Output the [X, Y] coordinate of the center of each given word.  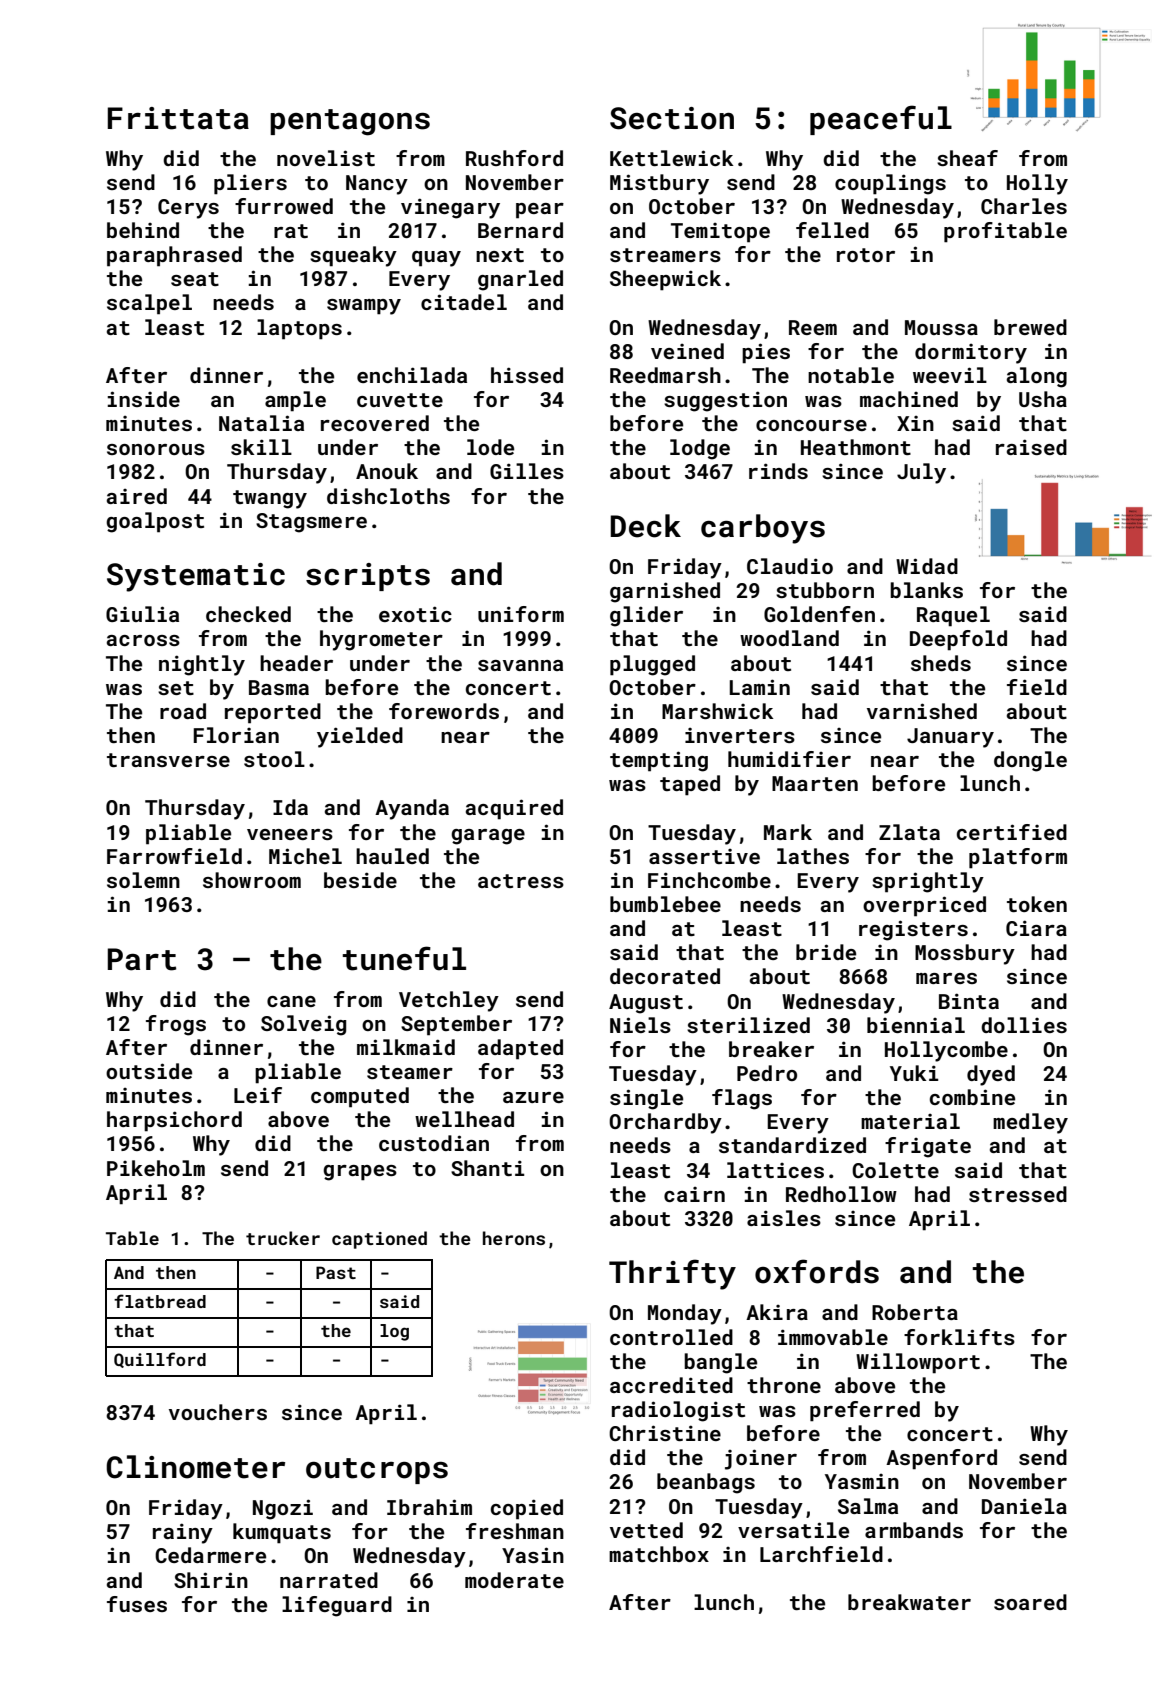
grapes [360, 1173]
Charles [1024, 206]
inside [144, 399]
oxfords [817, 1271]
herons [514, 1238]
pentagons [350, 122]
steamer [410, 1072]
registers [913, 930]
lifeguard [337, 1606]
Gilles [527, 471]
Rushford [514, 158]
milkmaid [406, 1047]
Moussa [941, 327]
